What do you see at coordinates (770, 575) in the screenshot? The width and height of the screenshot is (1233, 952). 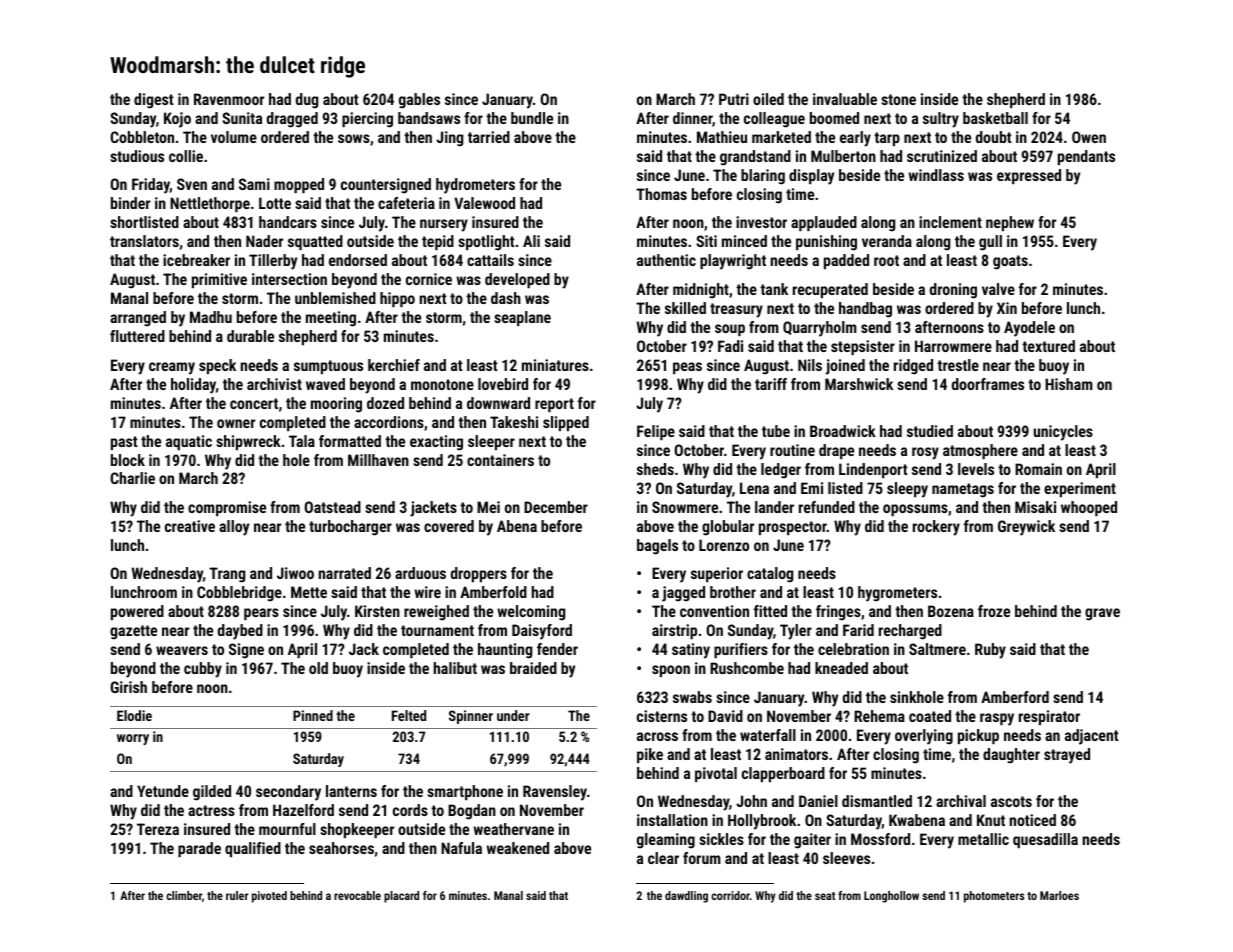 I see `catalog` at bounding box center [770, 575].
